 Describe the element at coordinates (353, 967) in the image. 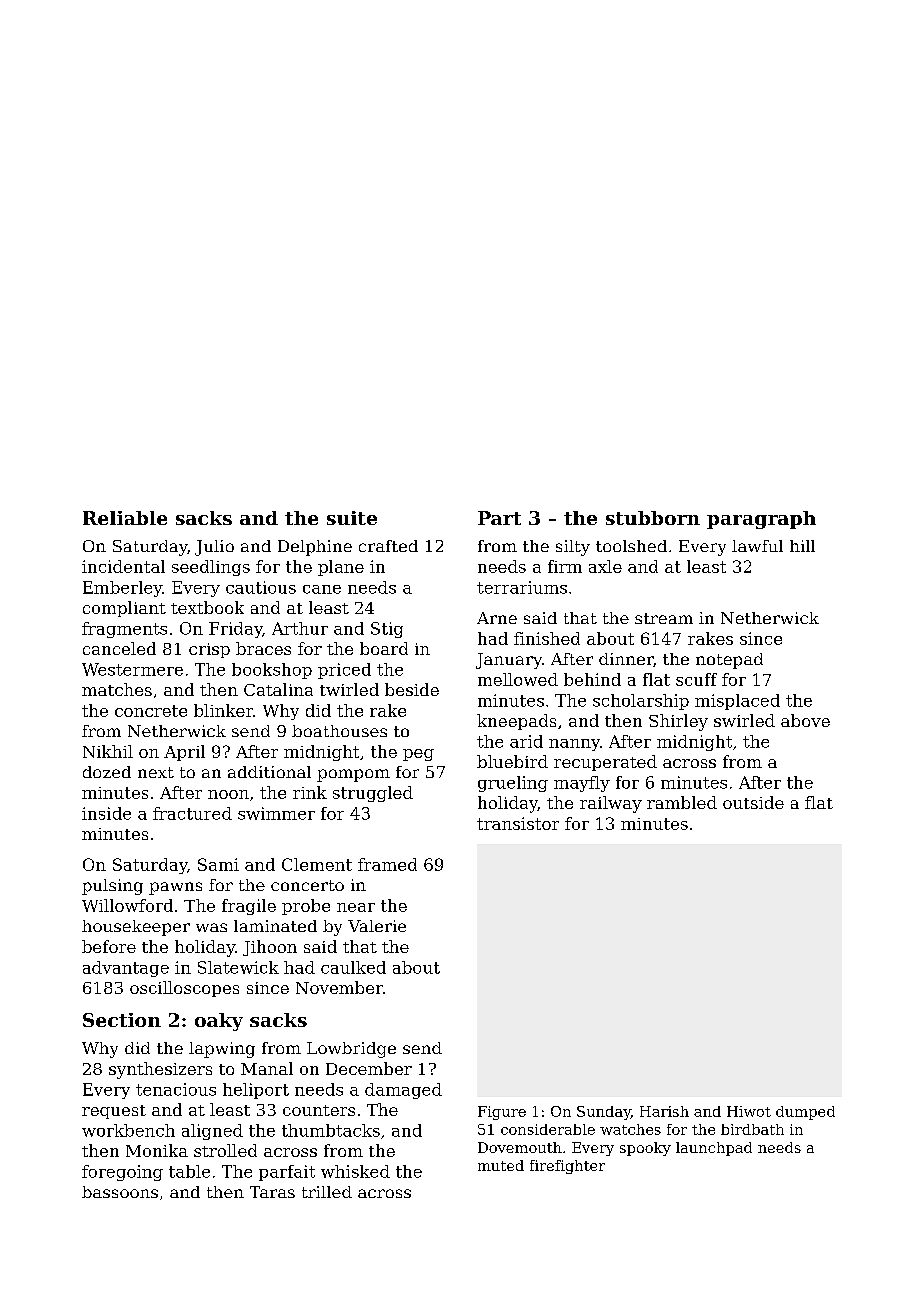

I see `caulked` at that location.
